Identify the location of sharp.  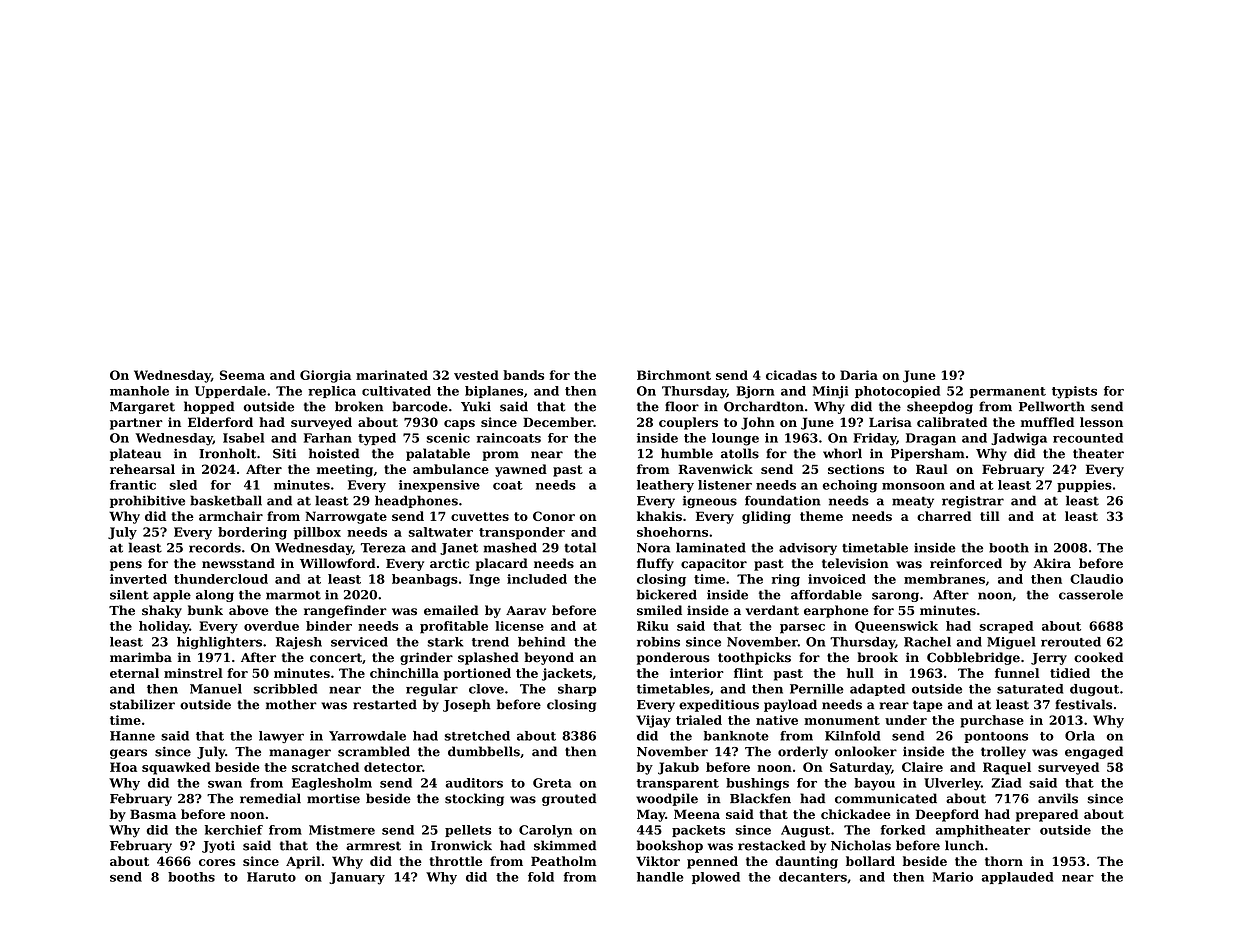
(577, 690).
